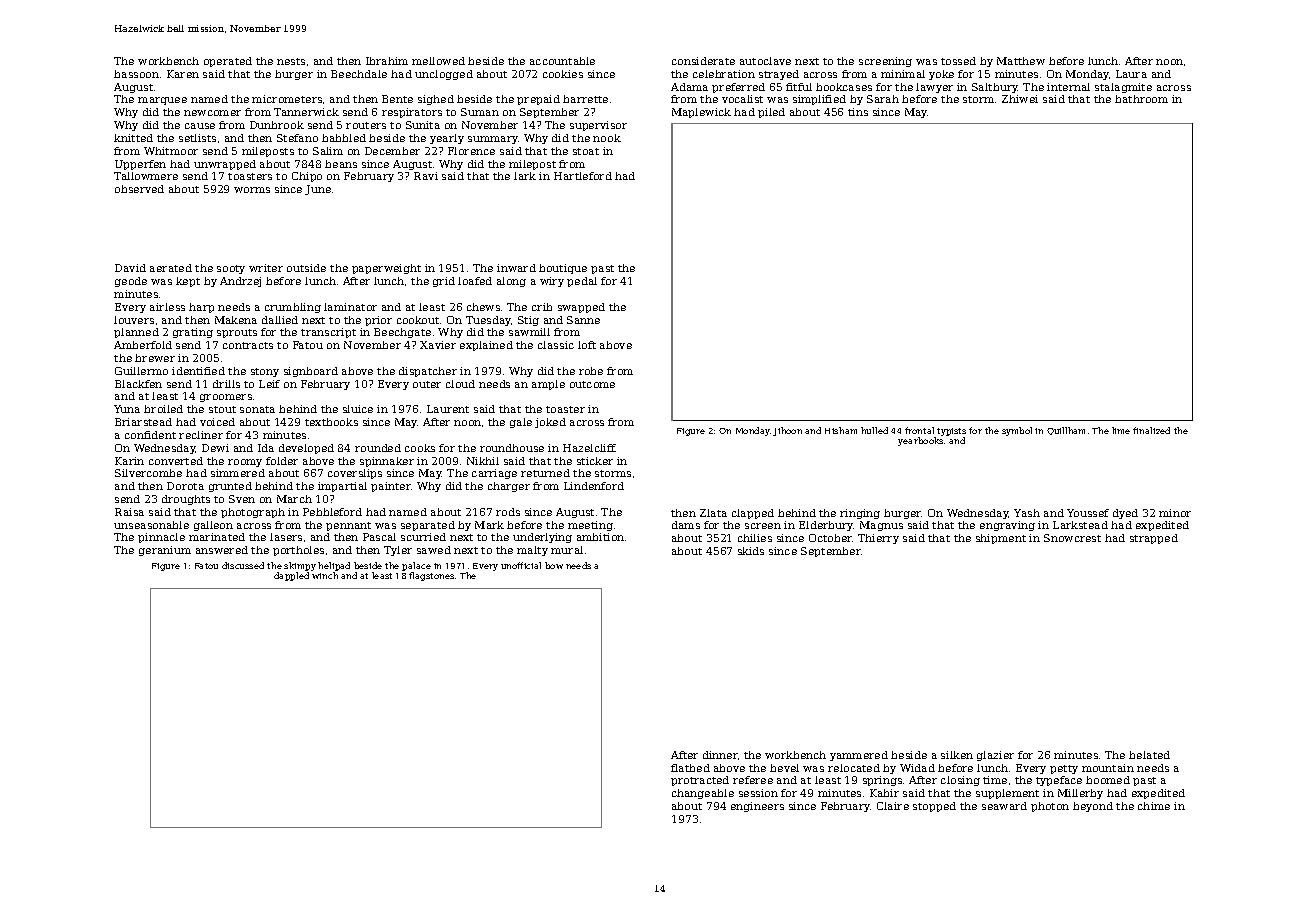 This document has height=924, width=1308. Describe the element at coordinates (720, 755) in the document. I see `dinner` at that location.
